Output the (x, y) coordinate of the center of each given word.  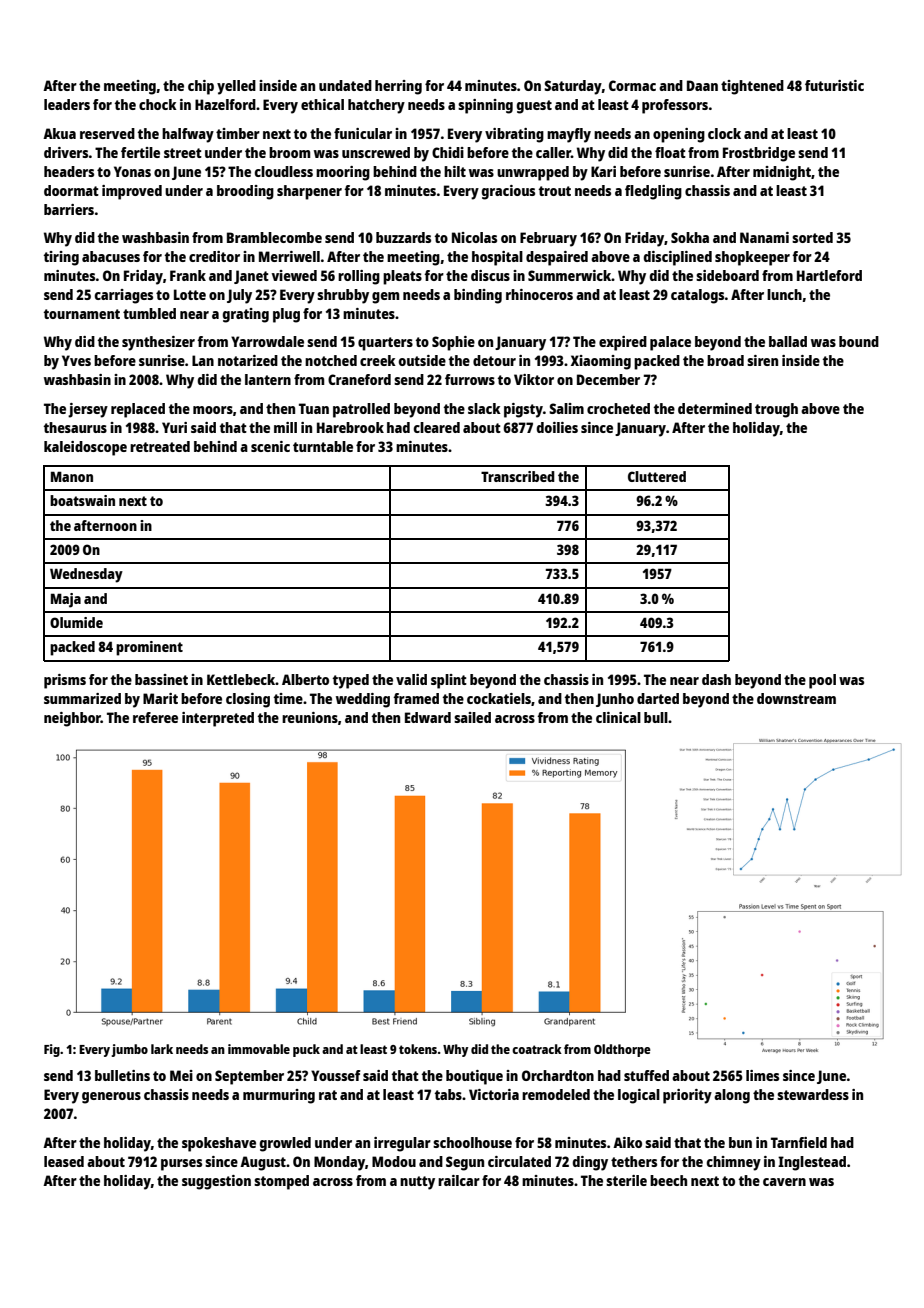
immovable (259, 1049)
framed (416, 698)
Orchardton (558, 1075)
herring (398, 87)
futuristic (834, 85)
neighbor (72, 719)
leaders (67, 104)
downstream (796, 698)
